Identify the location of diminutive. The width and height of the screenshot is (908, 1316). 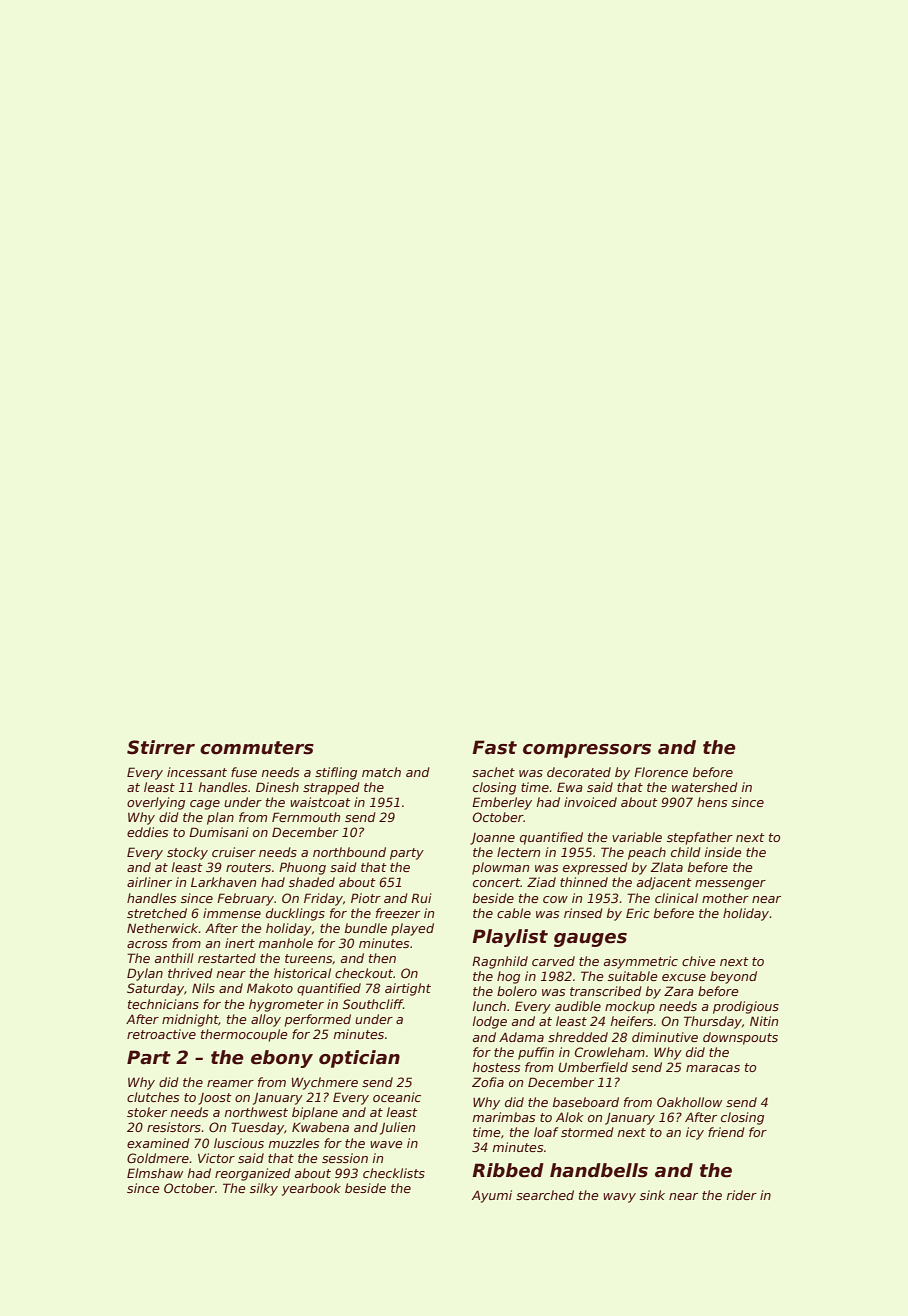
(665, 1037).
